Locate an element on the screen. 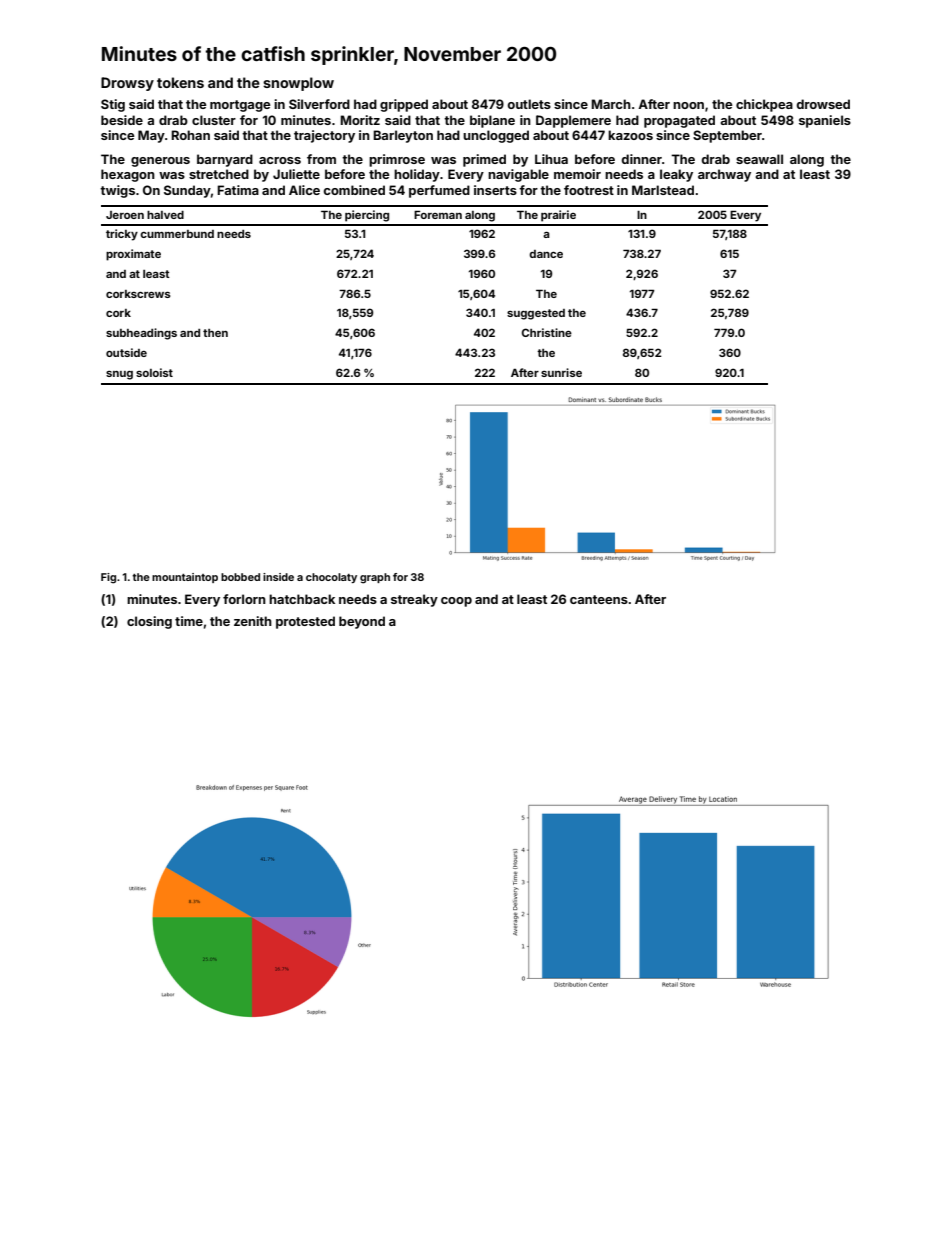 This screenshot has width=952, height=1233. Alice is located at coordinates (304, 190).
